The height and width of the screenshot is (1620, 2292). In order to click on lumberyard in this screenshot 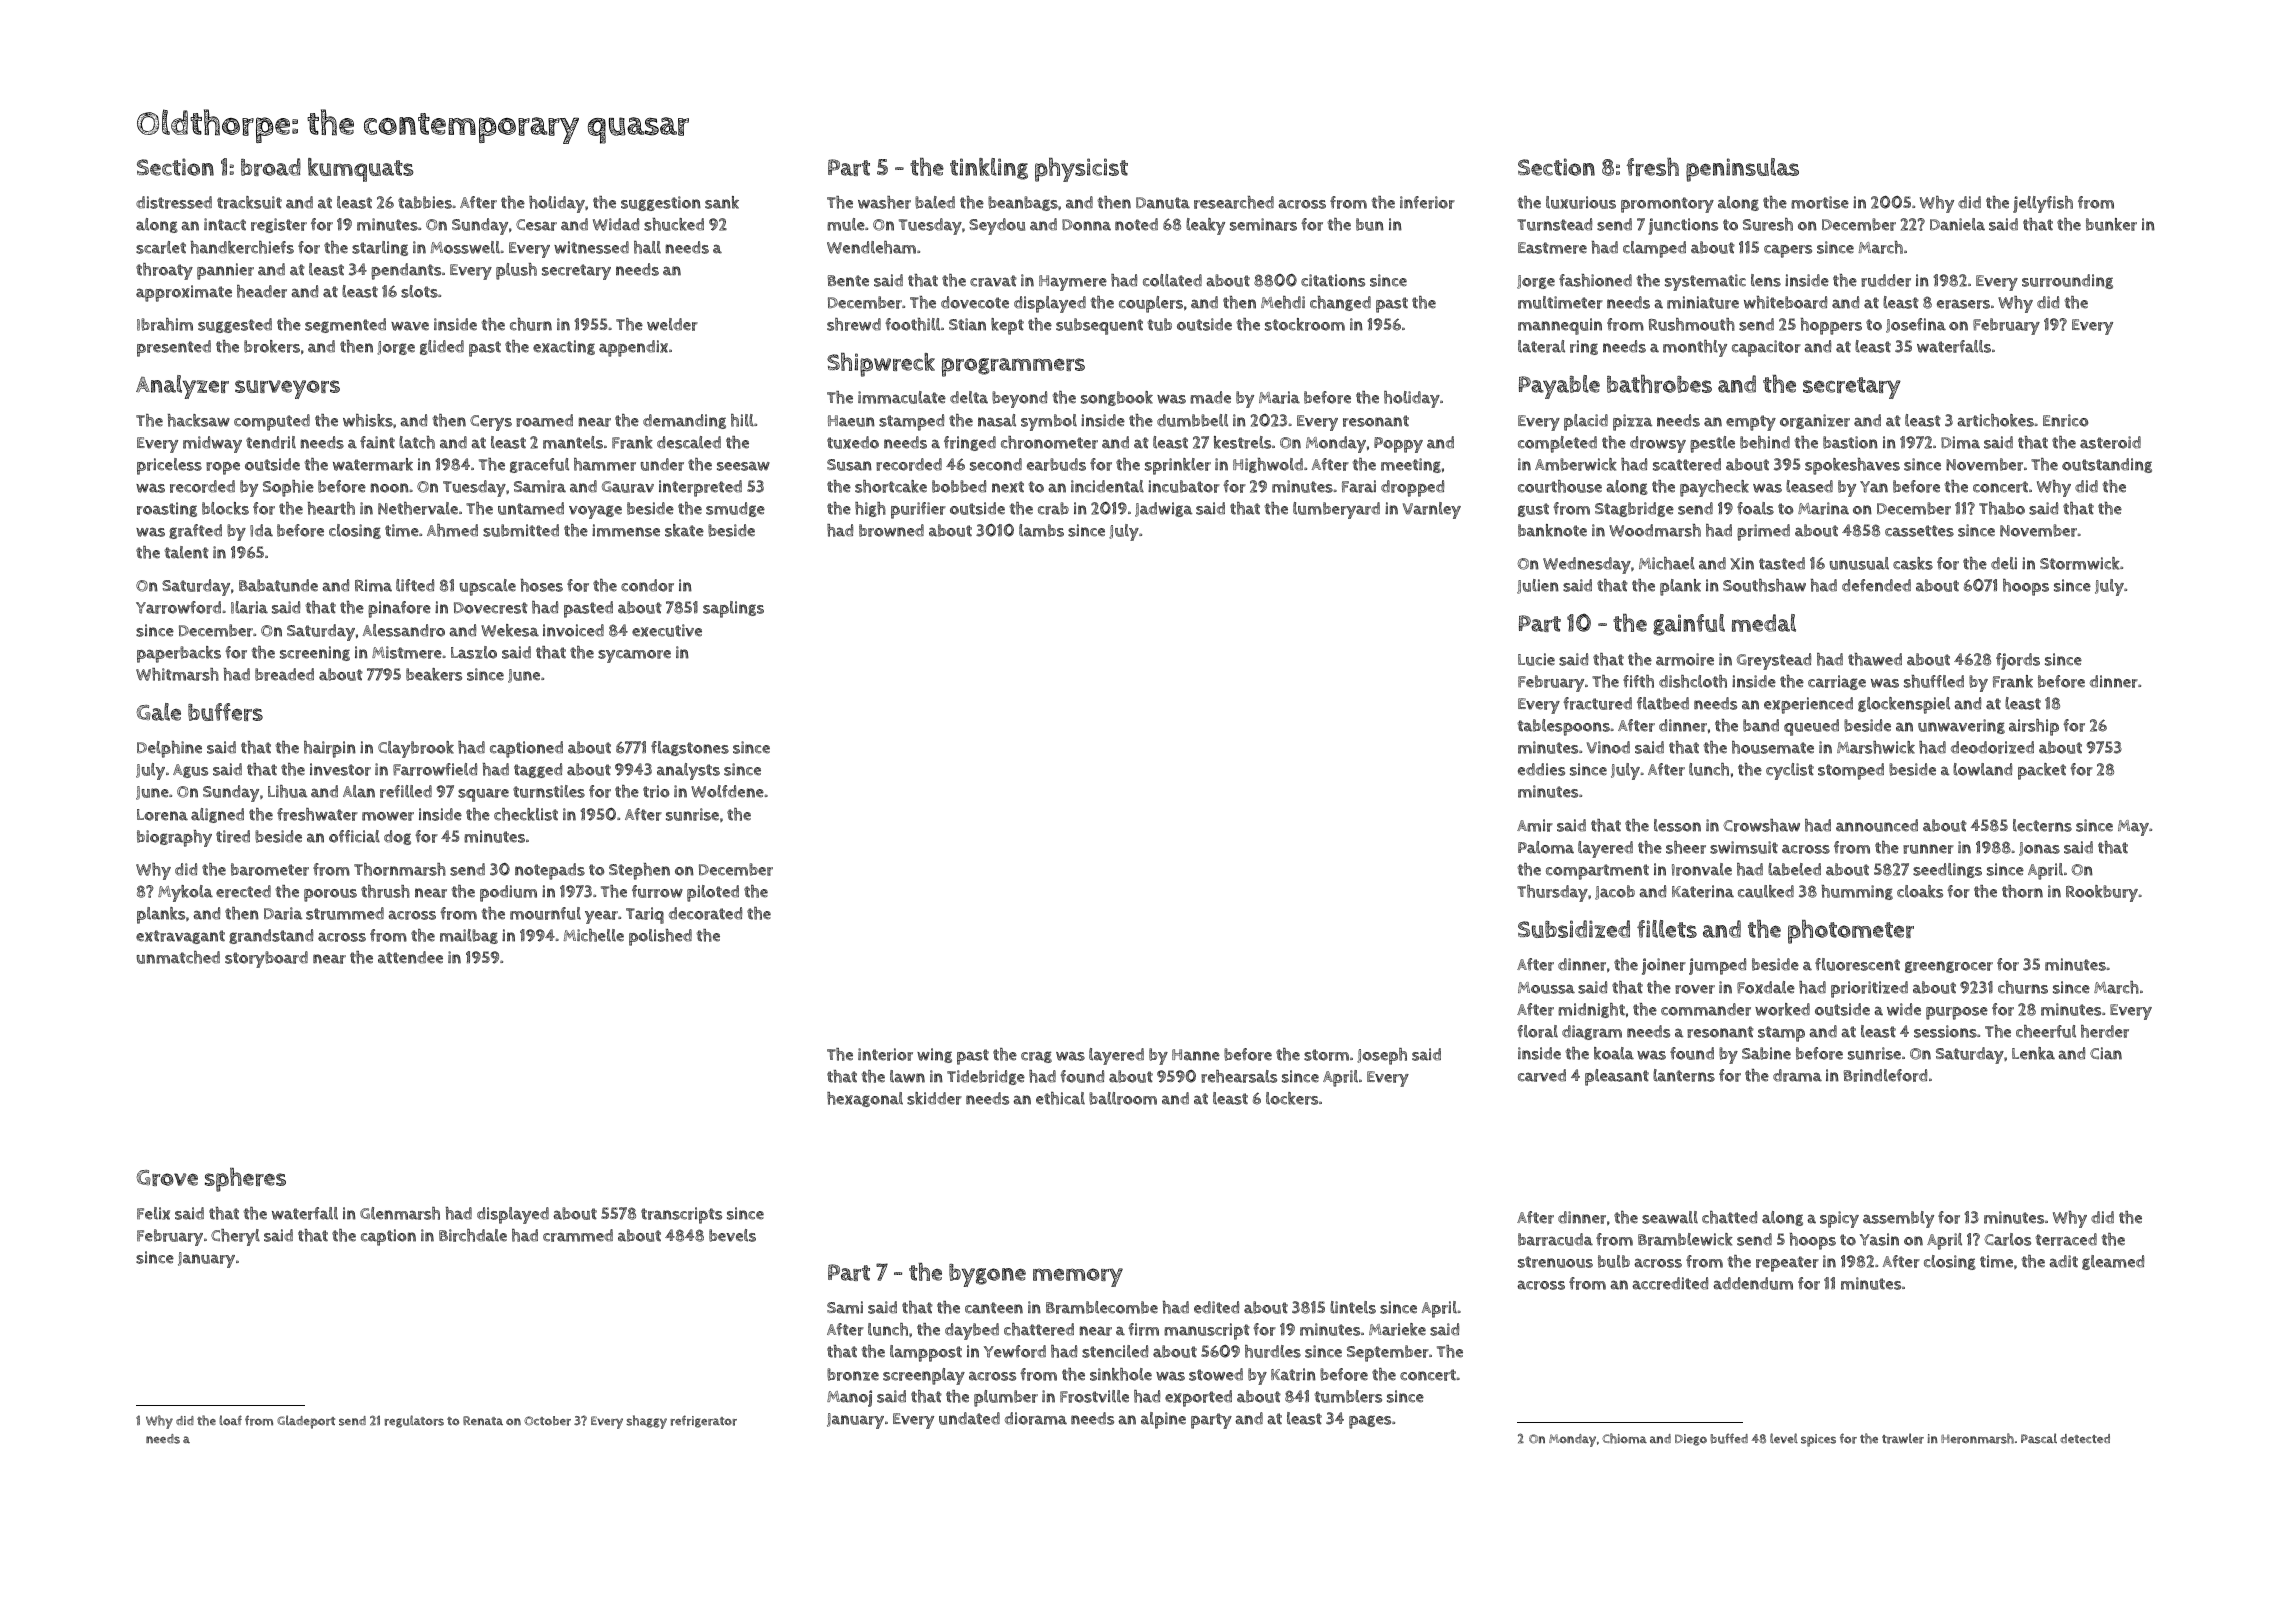, I will do `click(1336, 510)`.
